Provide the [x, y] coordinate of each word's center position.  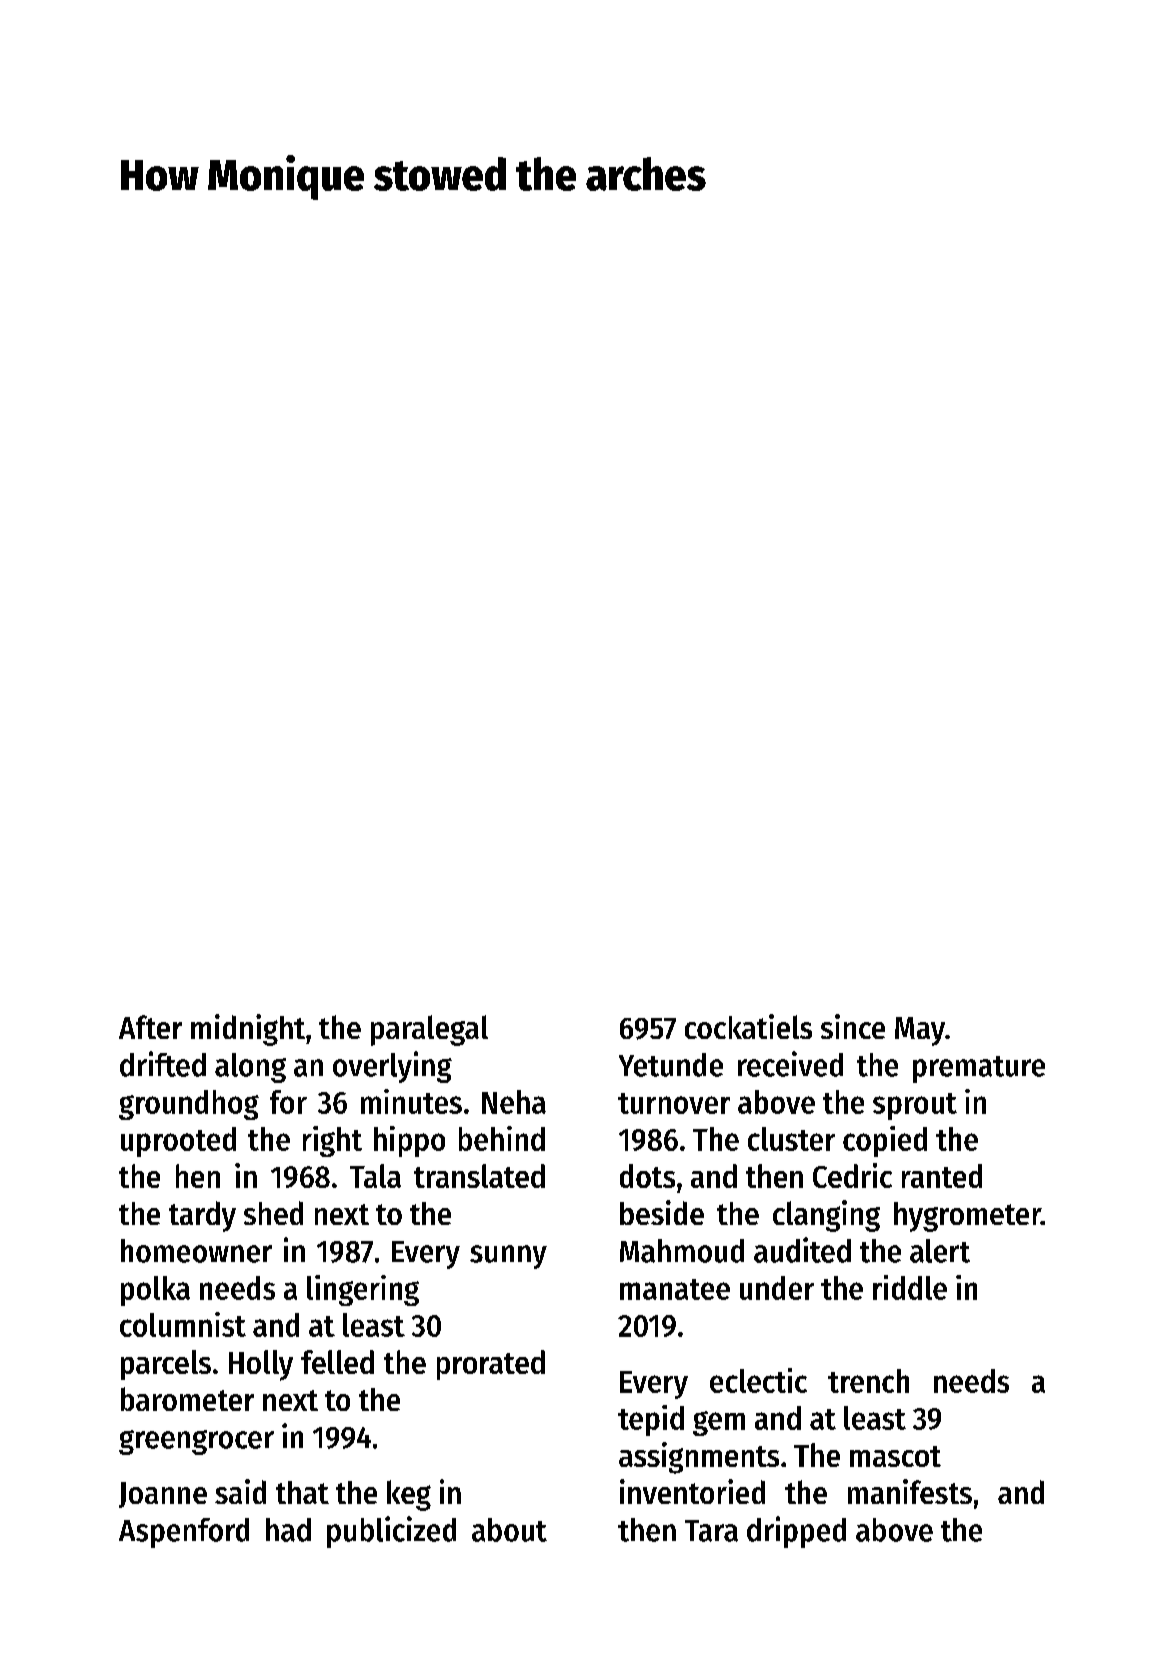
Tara [711, 1531]
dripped [796, 1532]
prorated [491, 1365]
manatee [675, 1289]
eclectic [758, 1380]
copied [885, 1141]
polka [155, 1291]
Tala [375, 1176]
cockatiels [748, 1026]
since [853, 1026]
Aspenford [184, 1533]
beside [662, 1212]
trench [868, 1381]
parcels [166, 1365]
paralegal [429, 1030]
